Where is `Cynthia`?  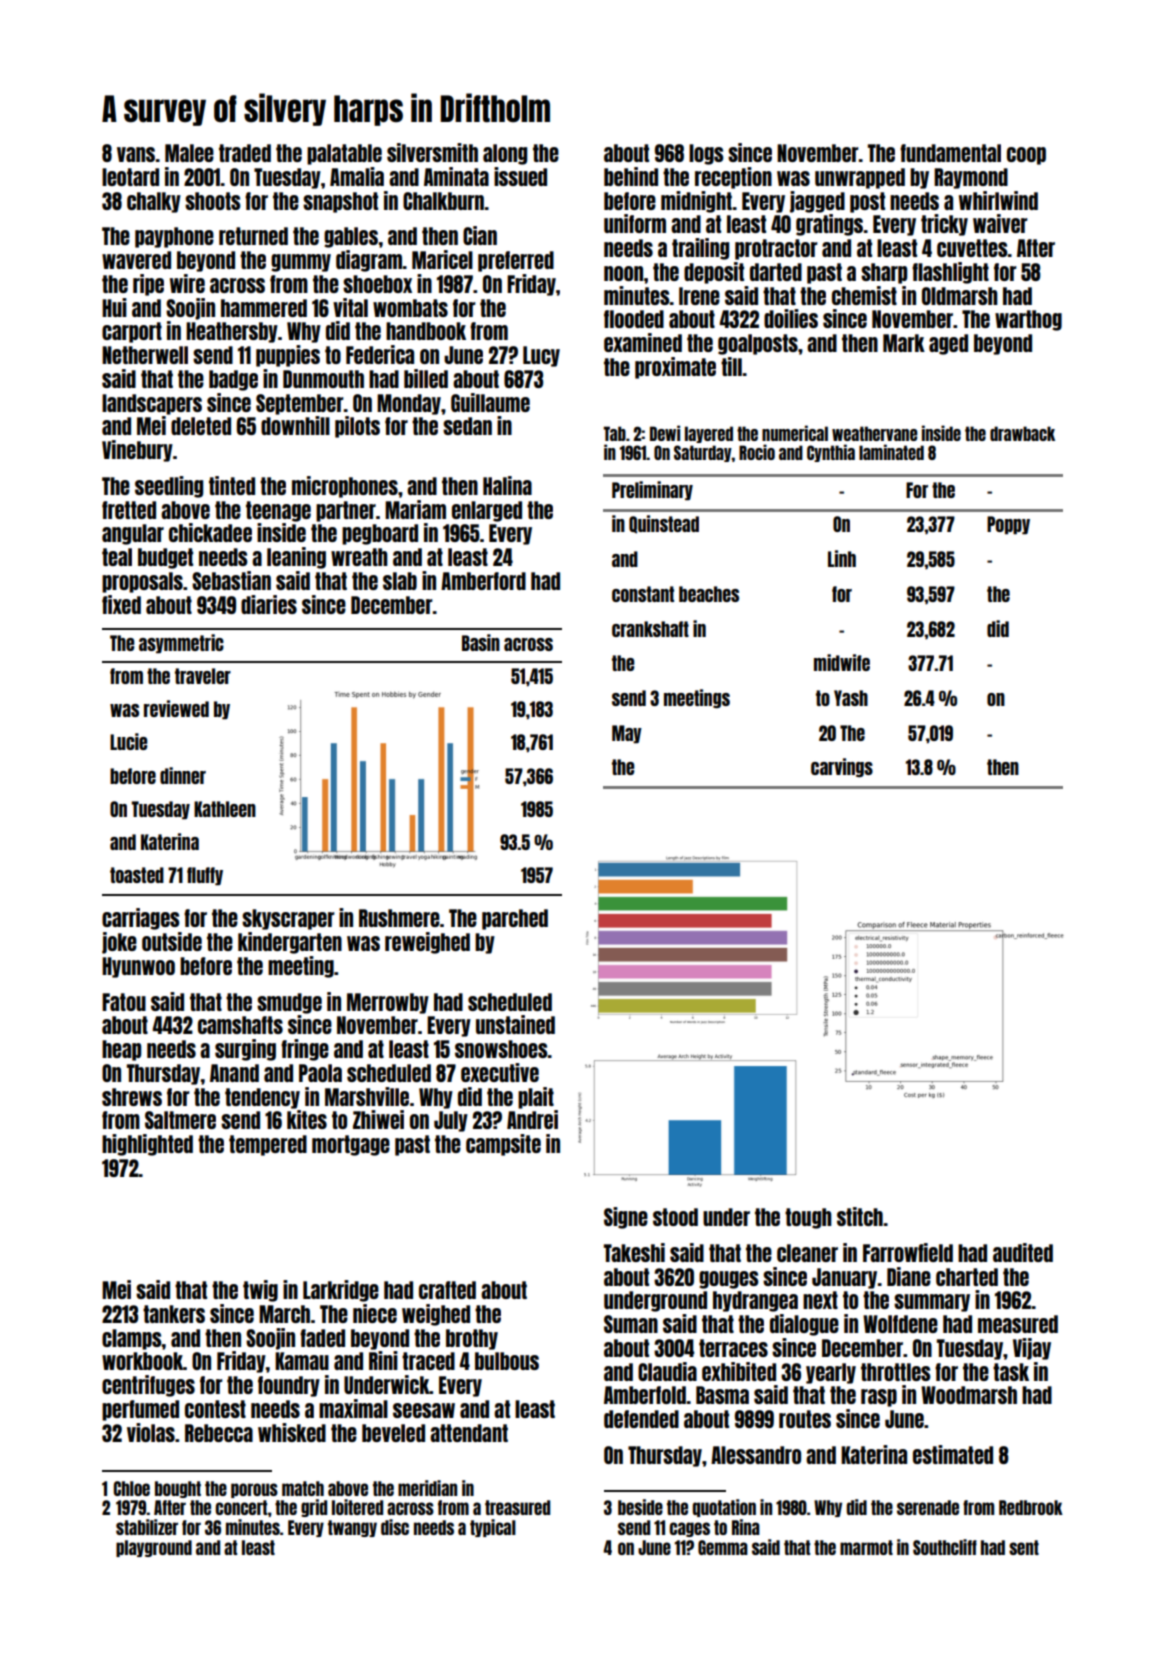
Cynthia is located at coordinates (831, 453).
